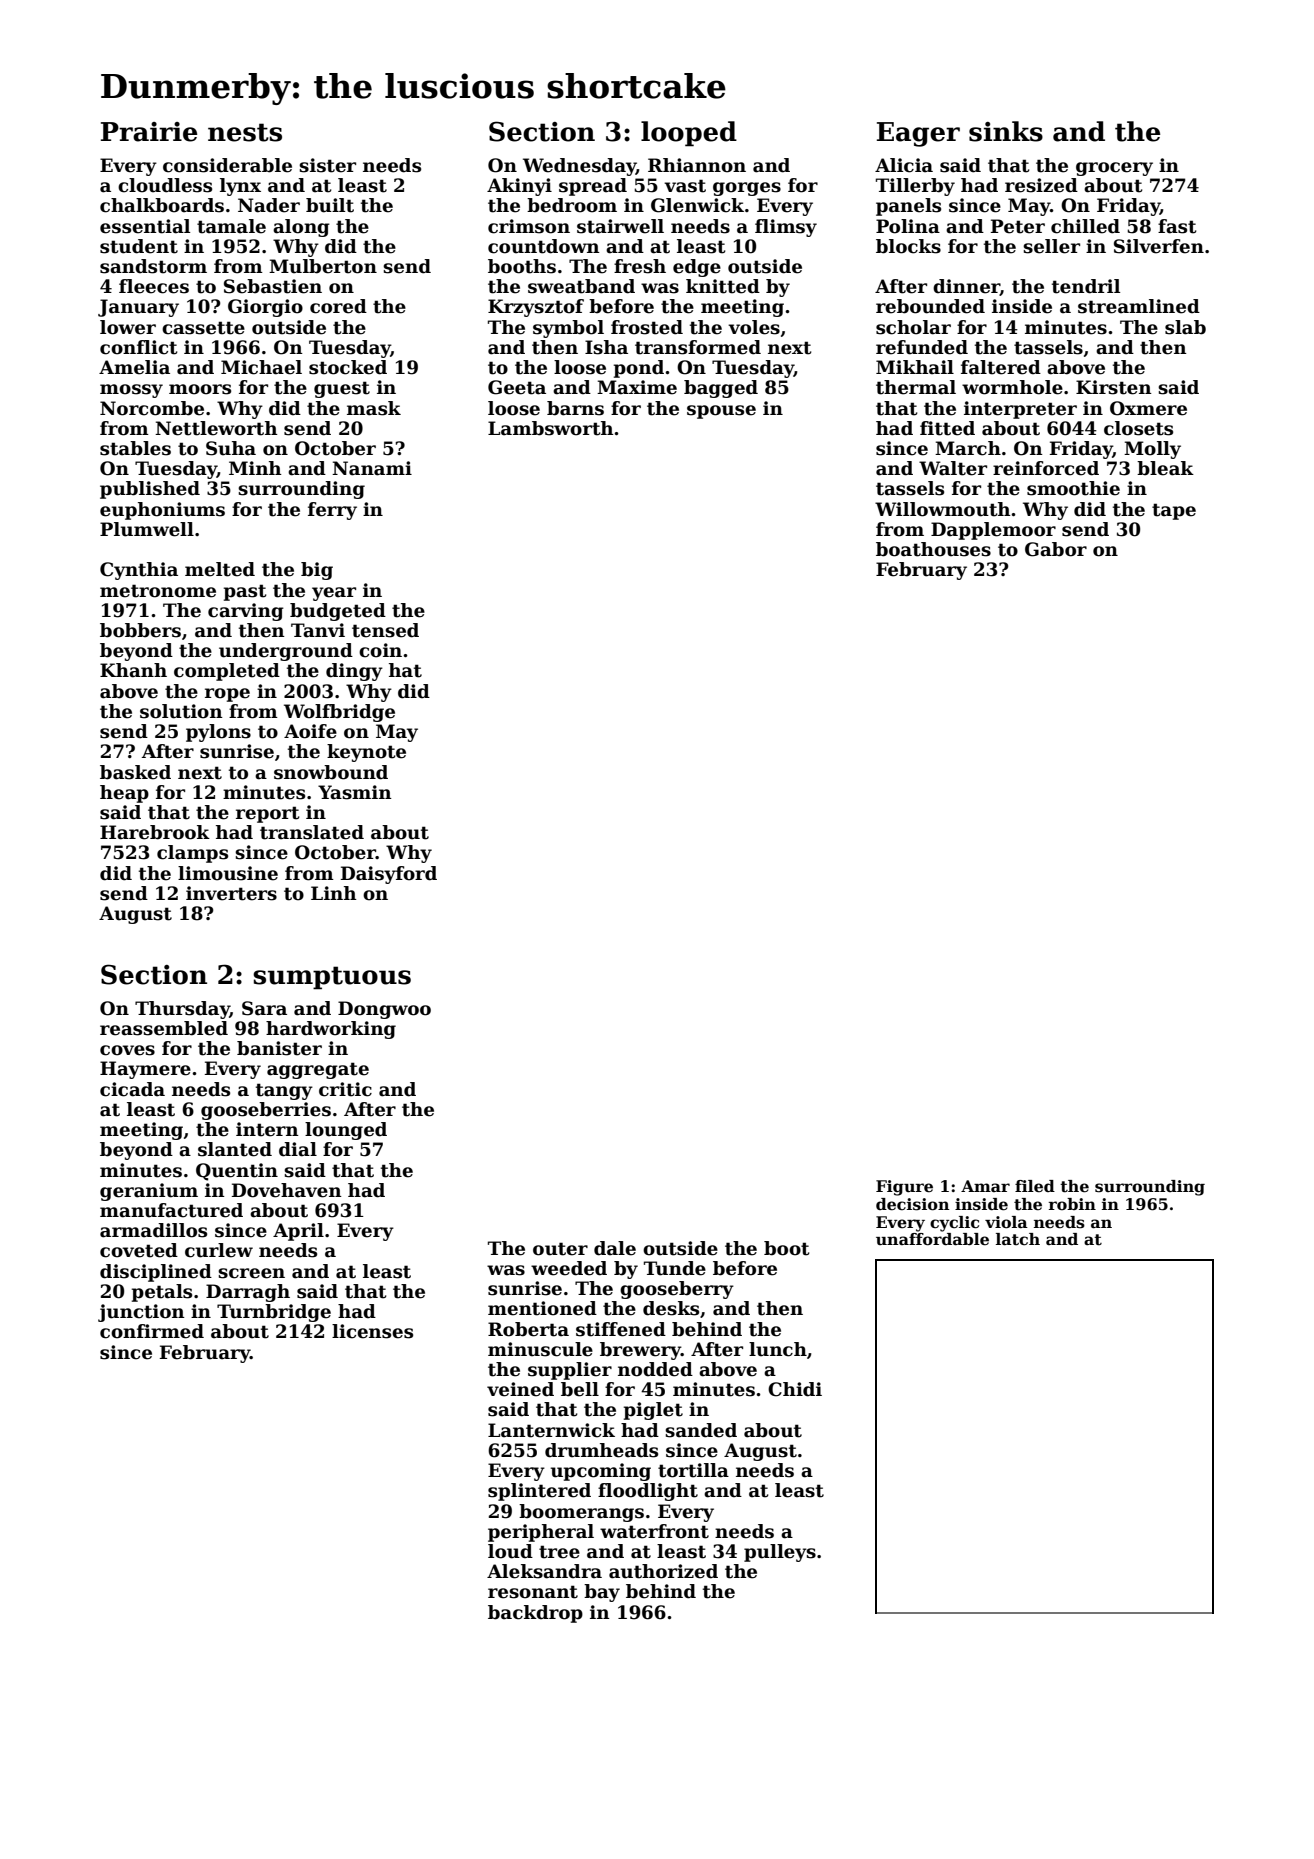  I want to click on backdrop, so click(535, 1614).
